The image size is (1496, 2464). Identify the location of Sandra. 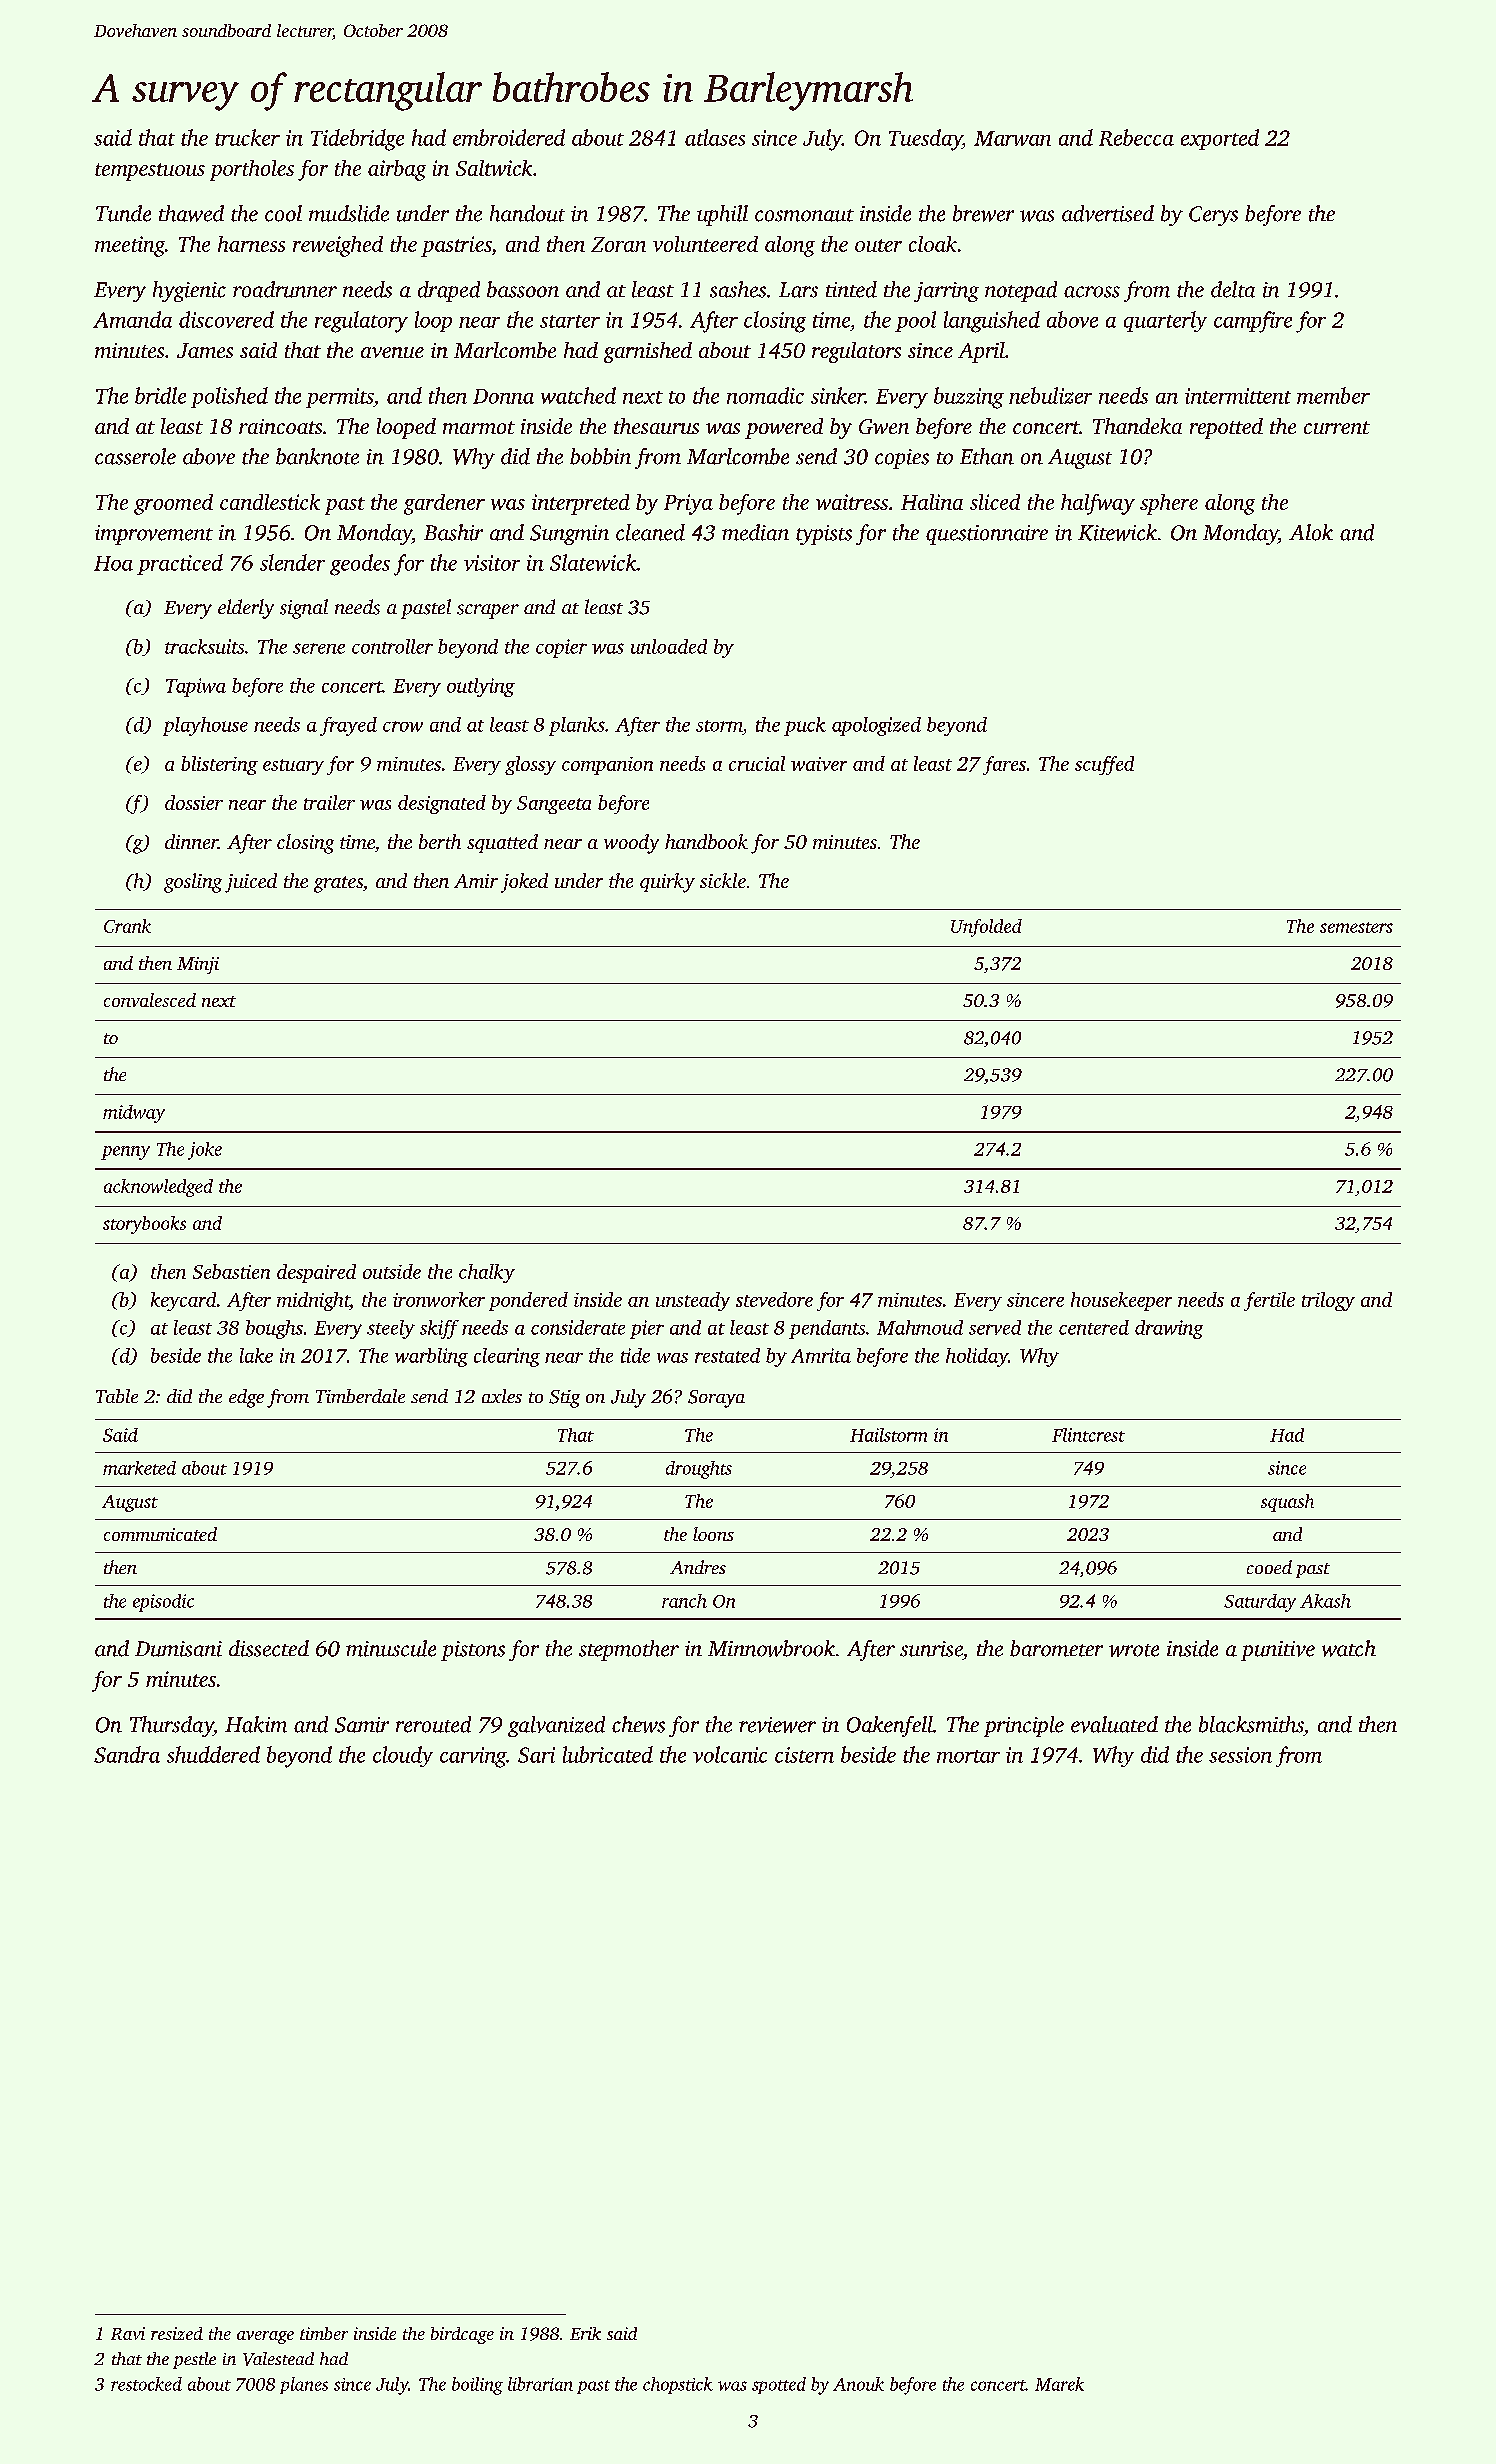
(127, 1754).
